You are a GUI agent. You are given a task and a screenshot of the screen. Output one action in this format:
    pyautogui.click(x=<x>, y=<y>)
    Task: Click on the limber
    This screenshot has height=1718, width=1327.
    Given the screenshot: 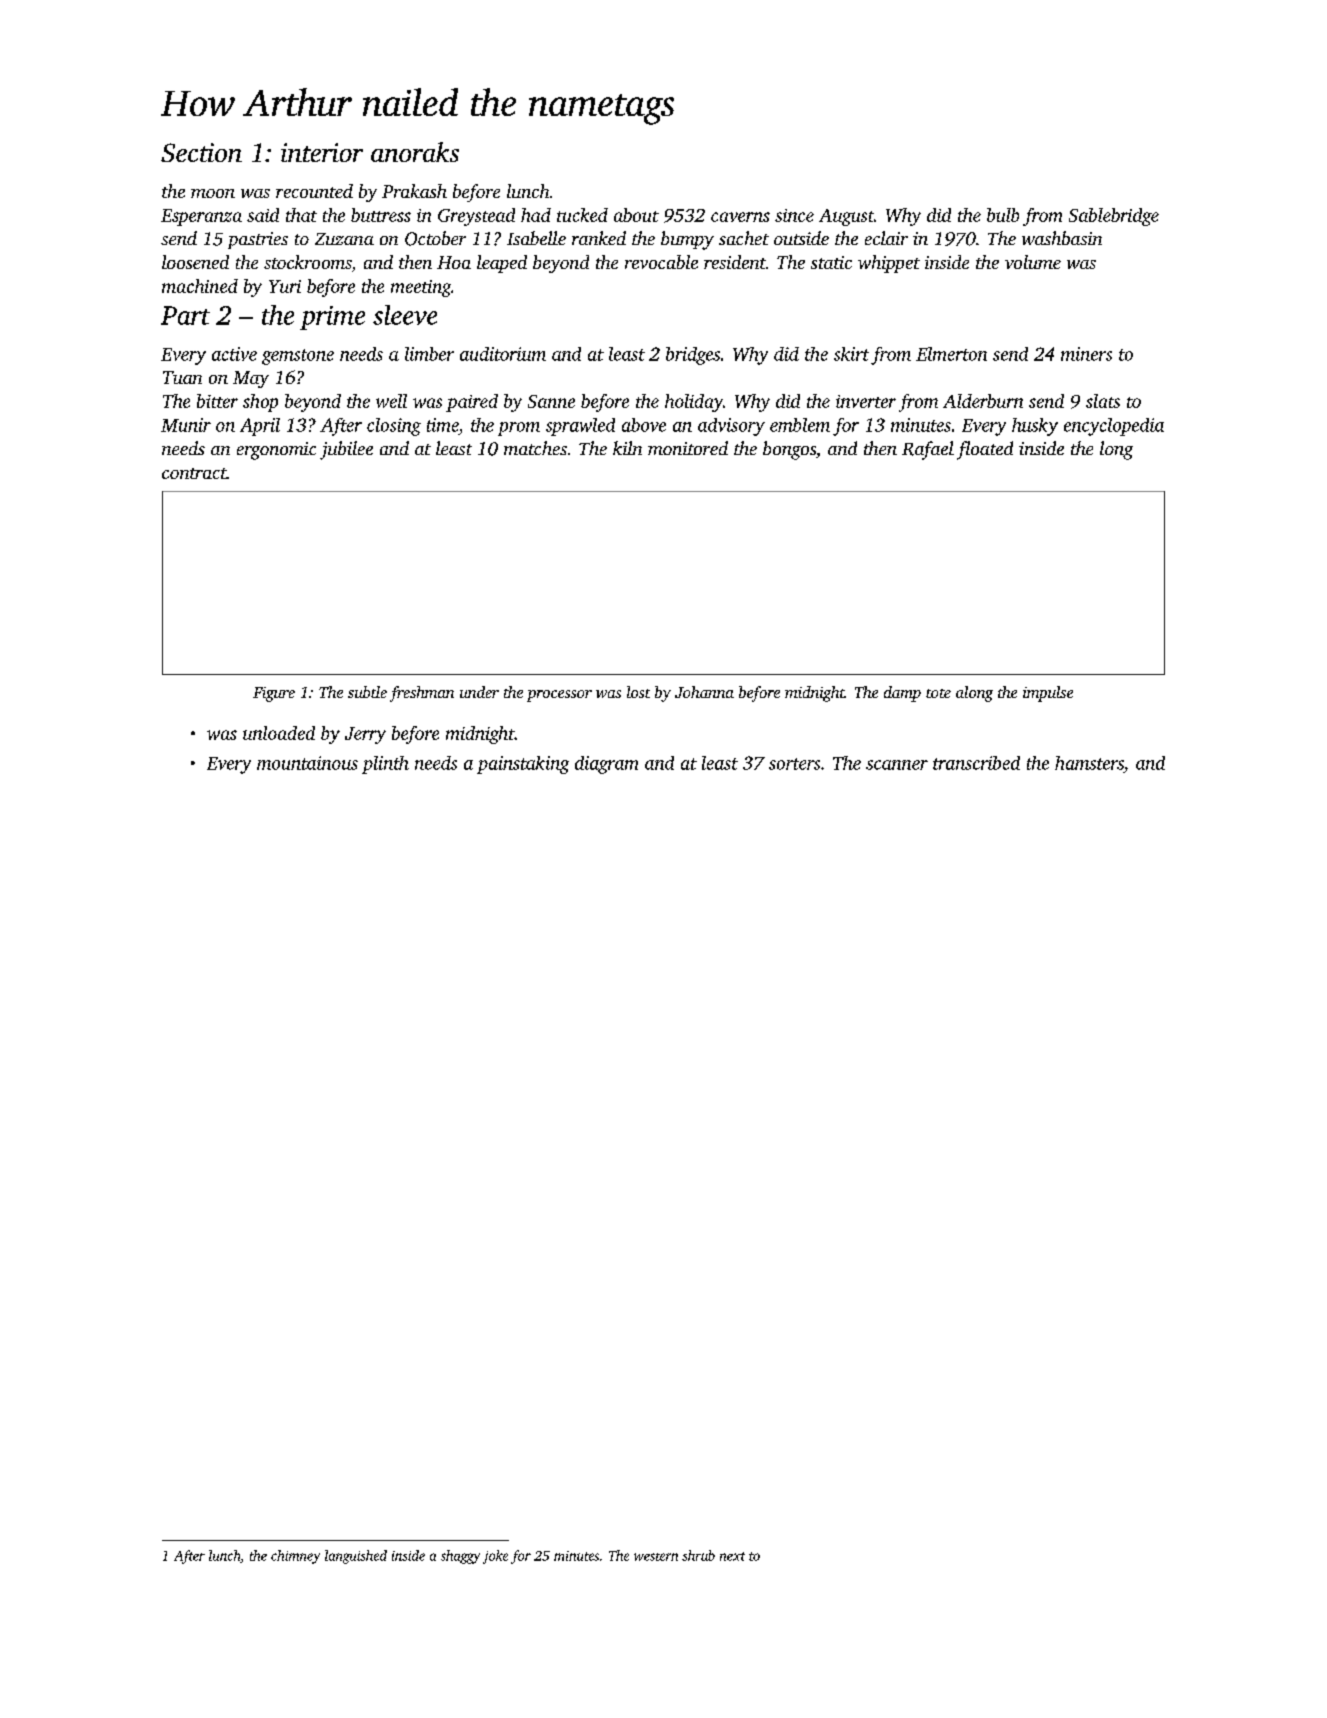 What is the action you would take?
    pyautogui.click(x=429, y=354)
